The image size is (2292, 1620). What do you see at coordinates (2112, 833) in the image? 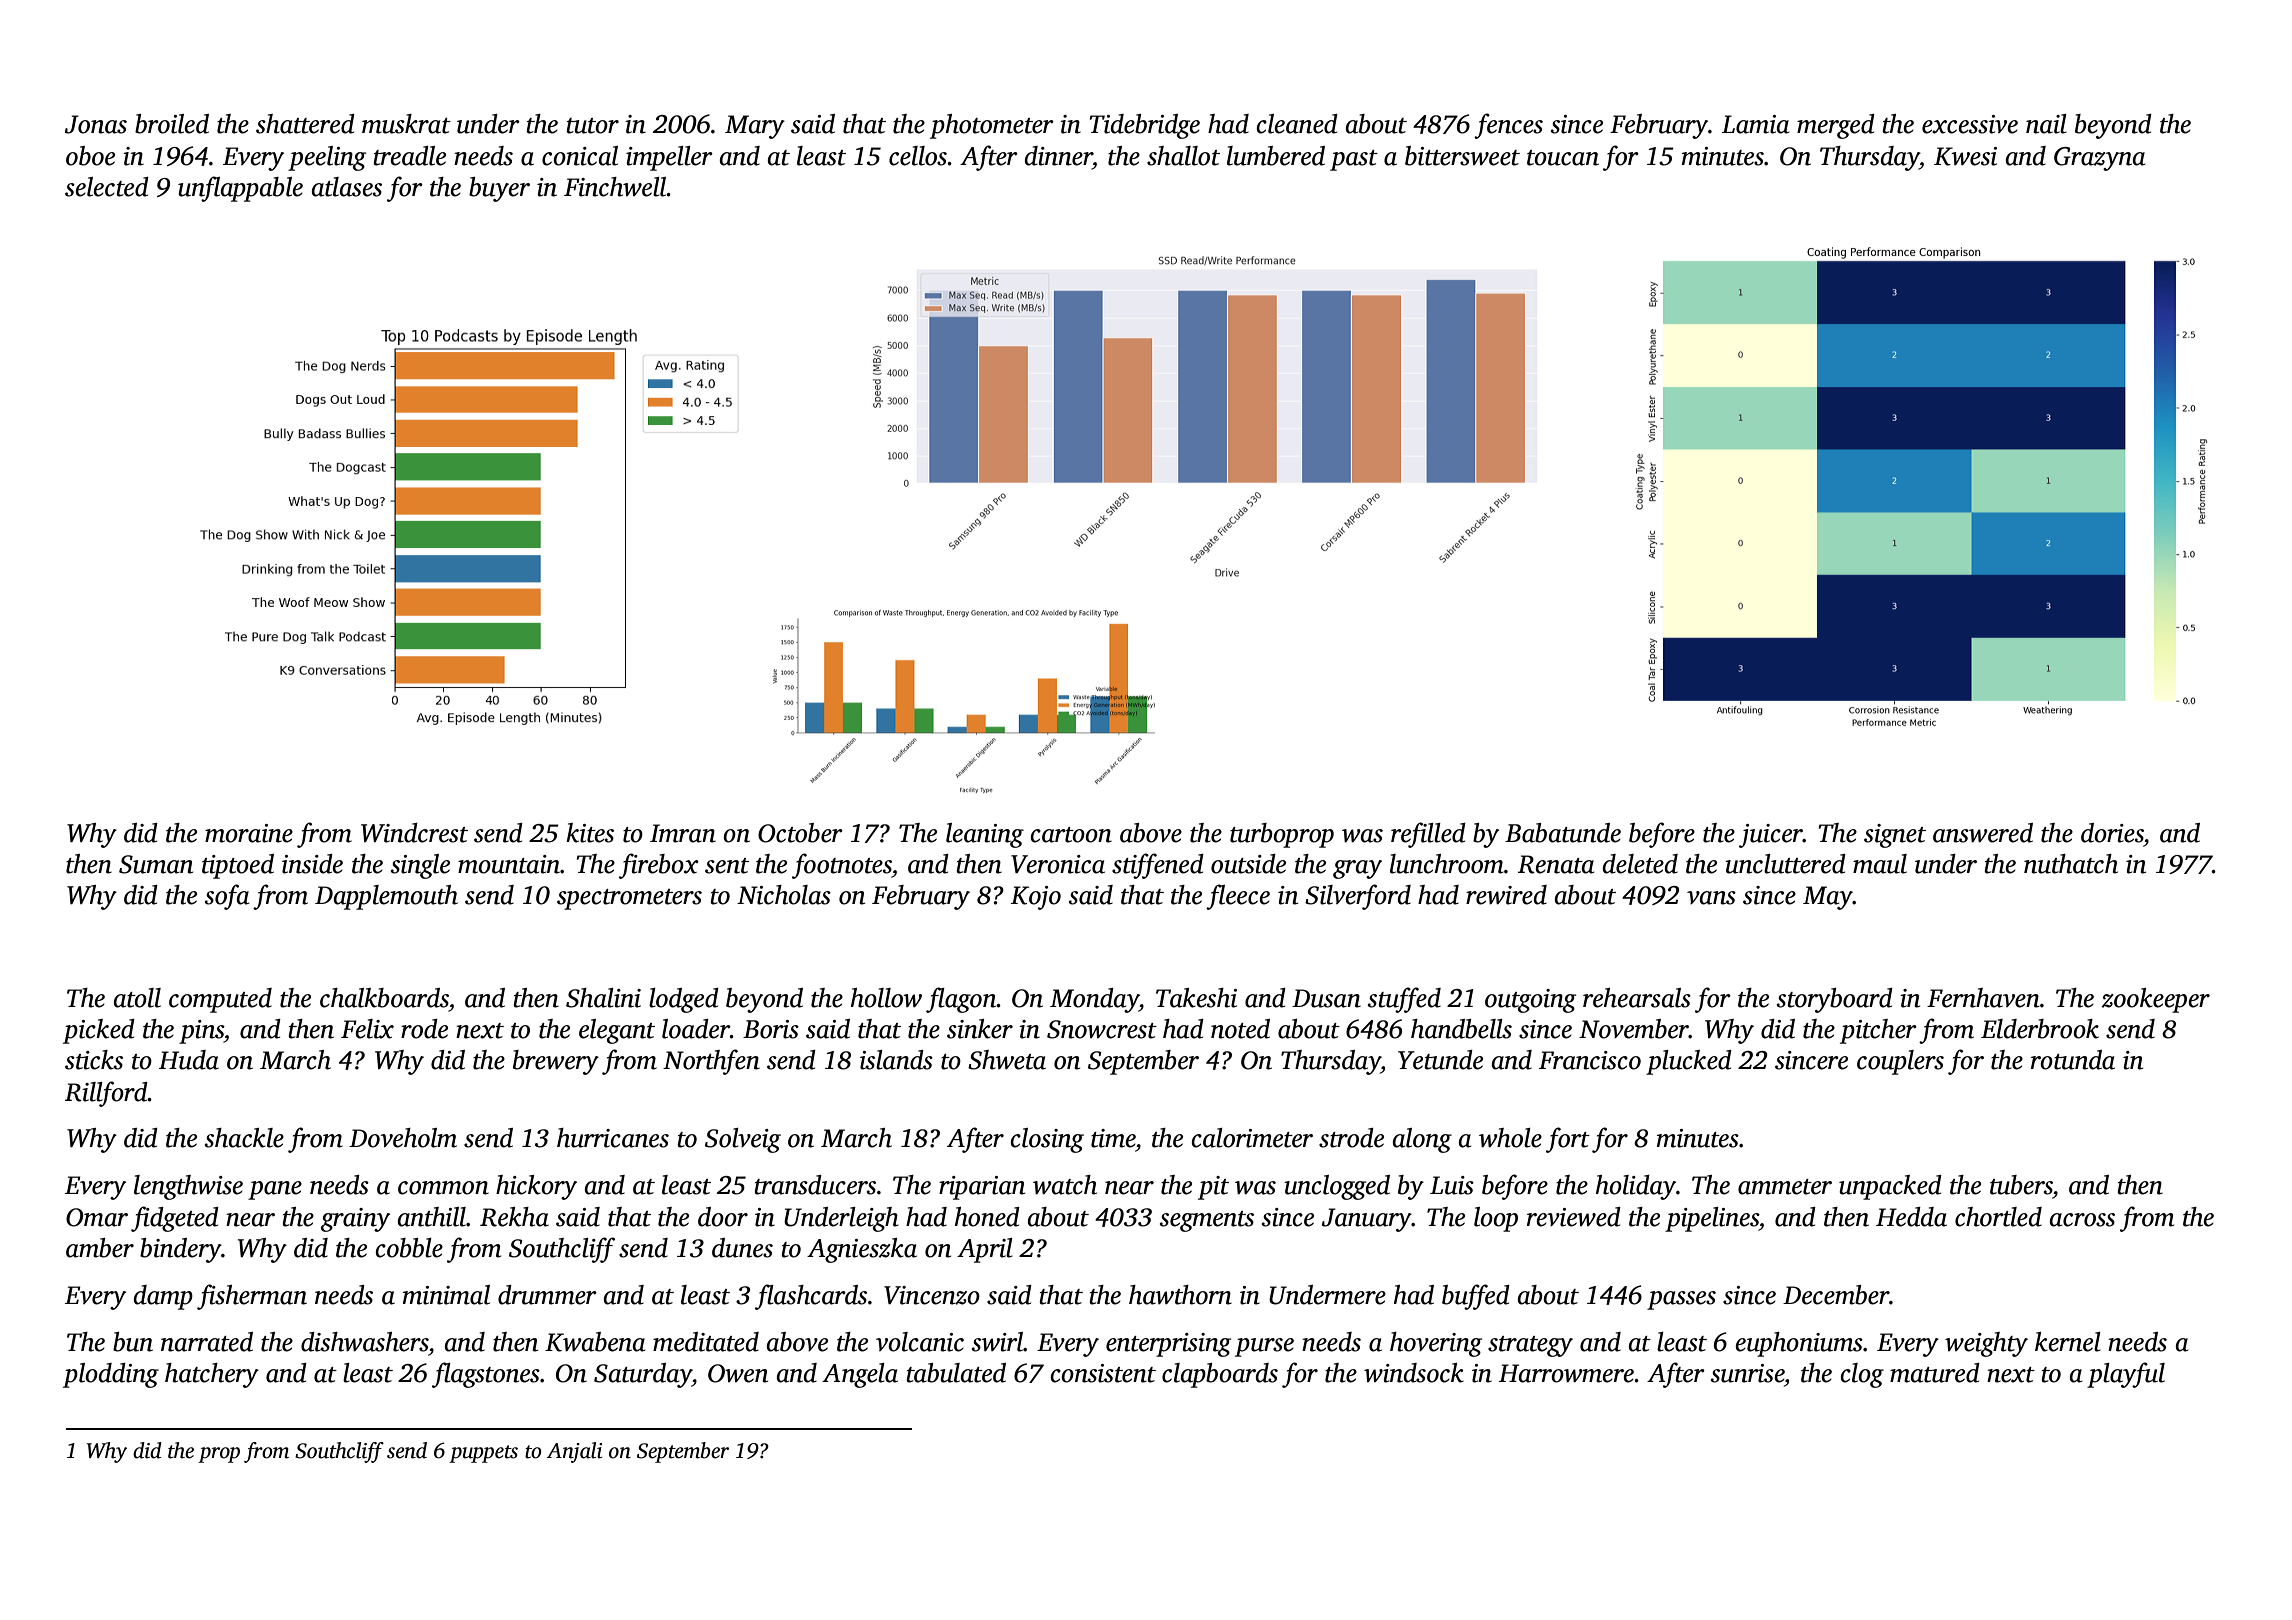
I see `dories` at bounding box center [2112, 833].
